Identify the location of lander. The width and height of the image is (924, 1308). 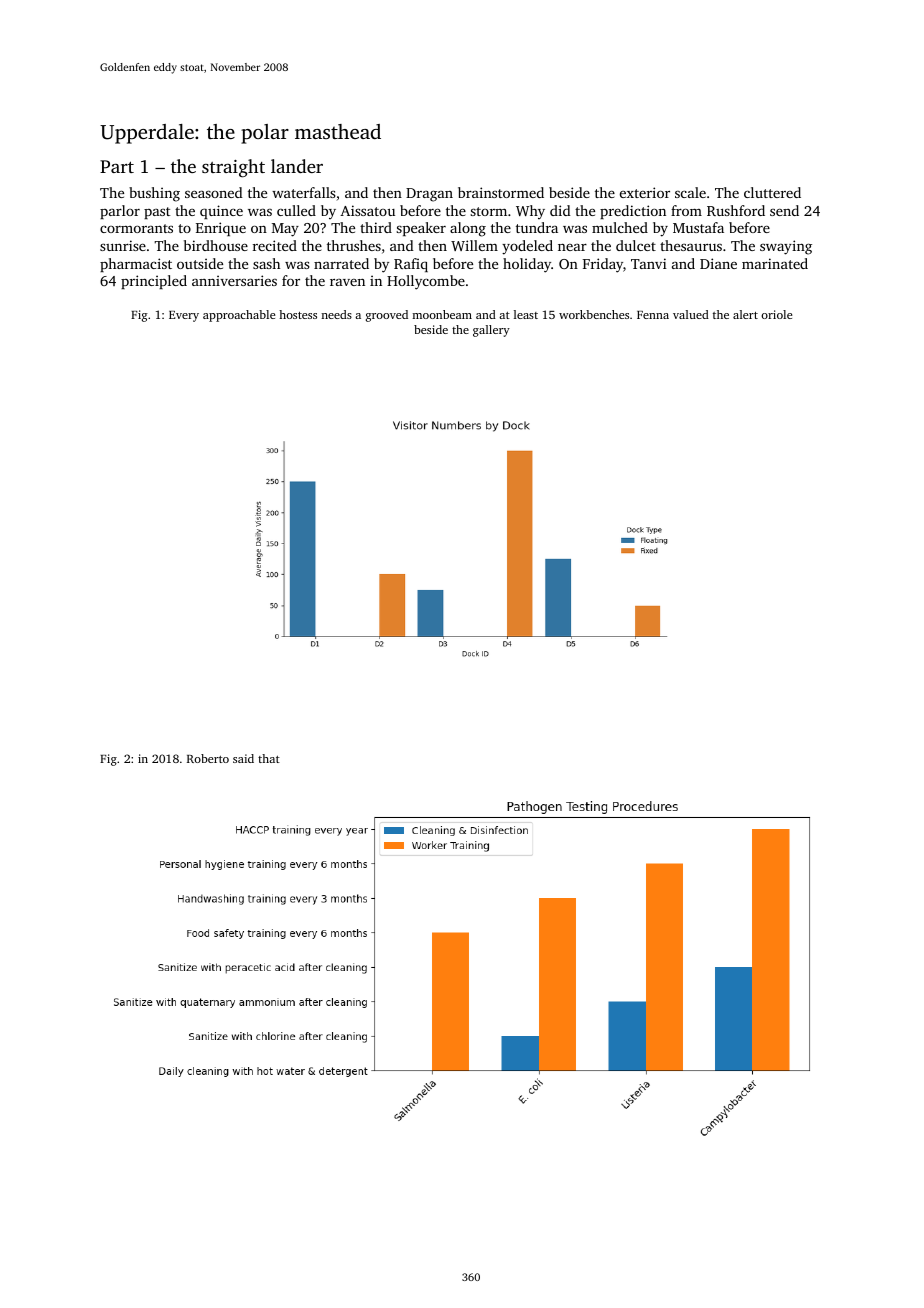
(297, 166).
